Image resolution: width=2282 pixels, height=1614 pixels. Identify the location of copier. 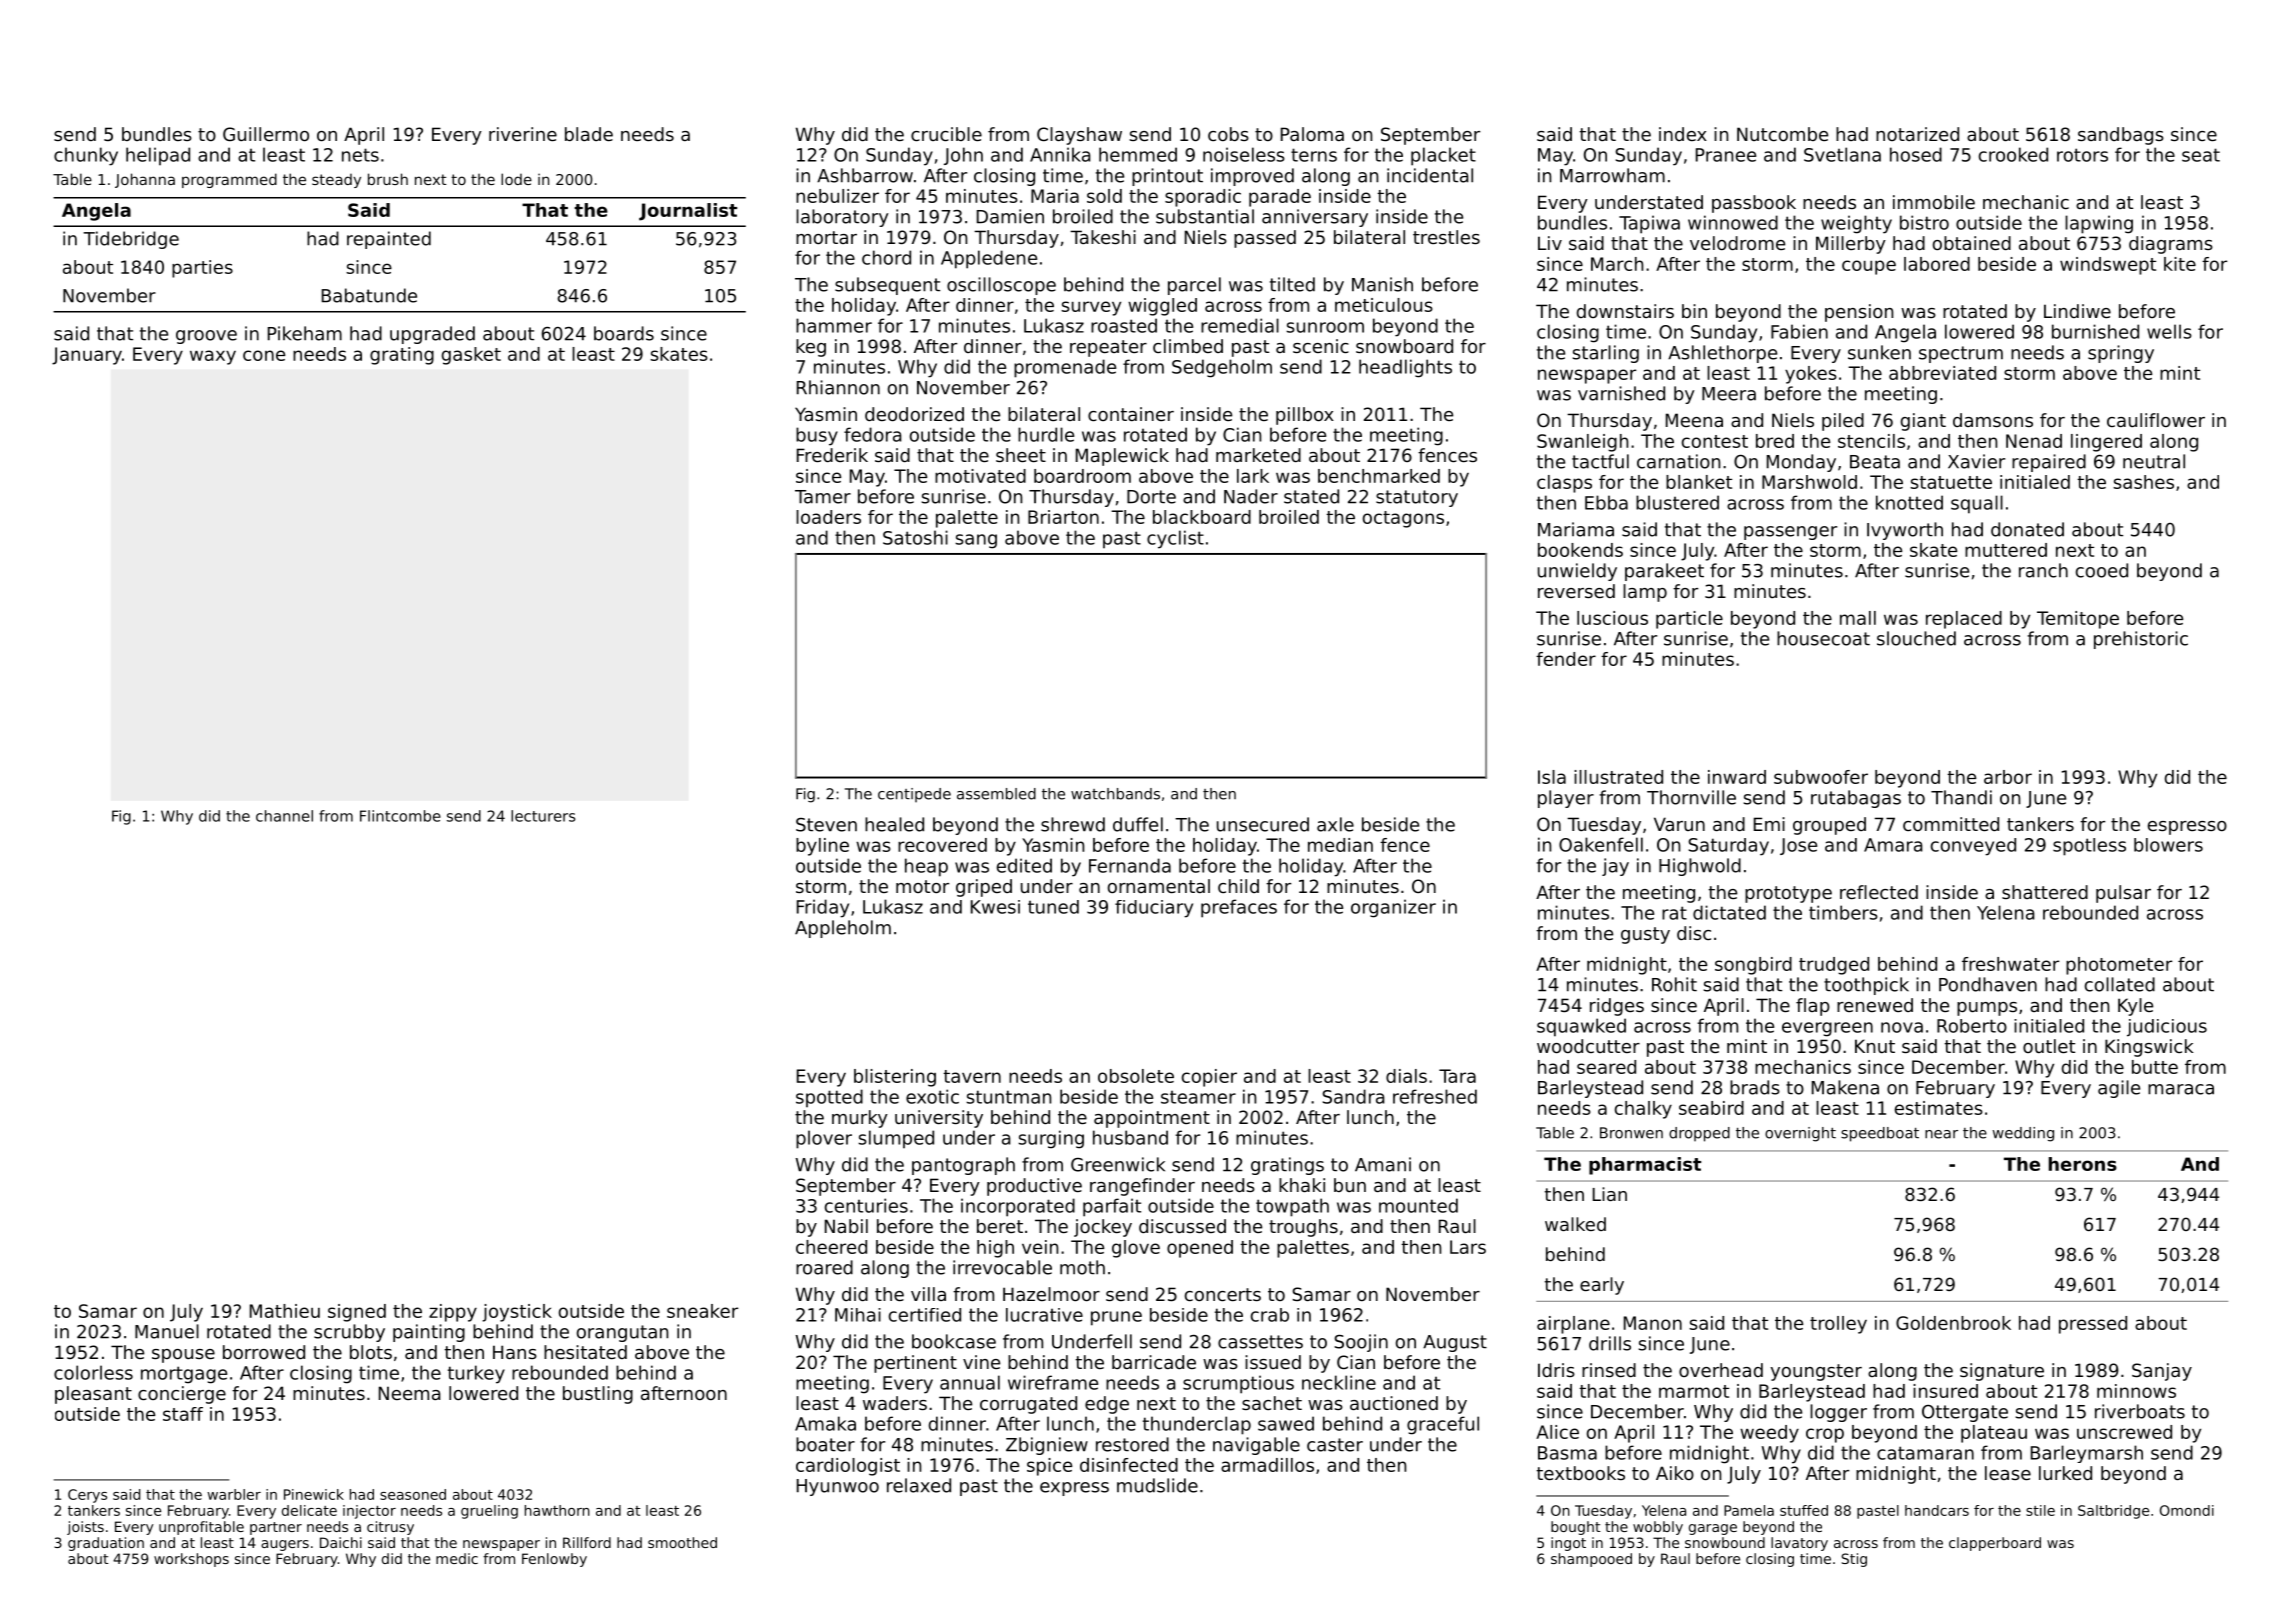
(1209, 1078).
